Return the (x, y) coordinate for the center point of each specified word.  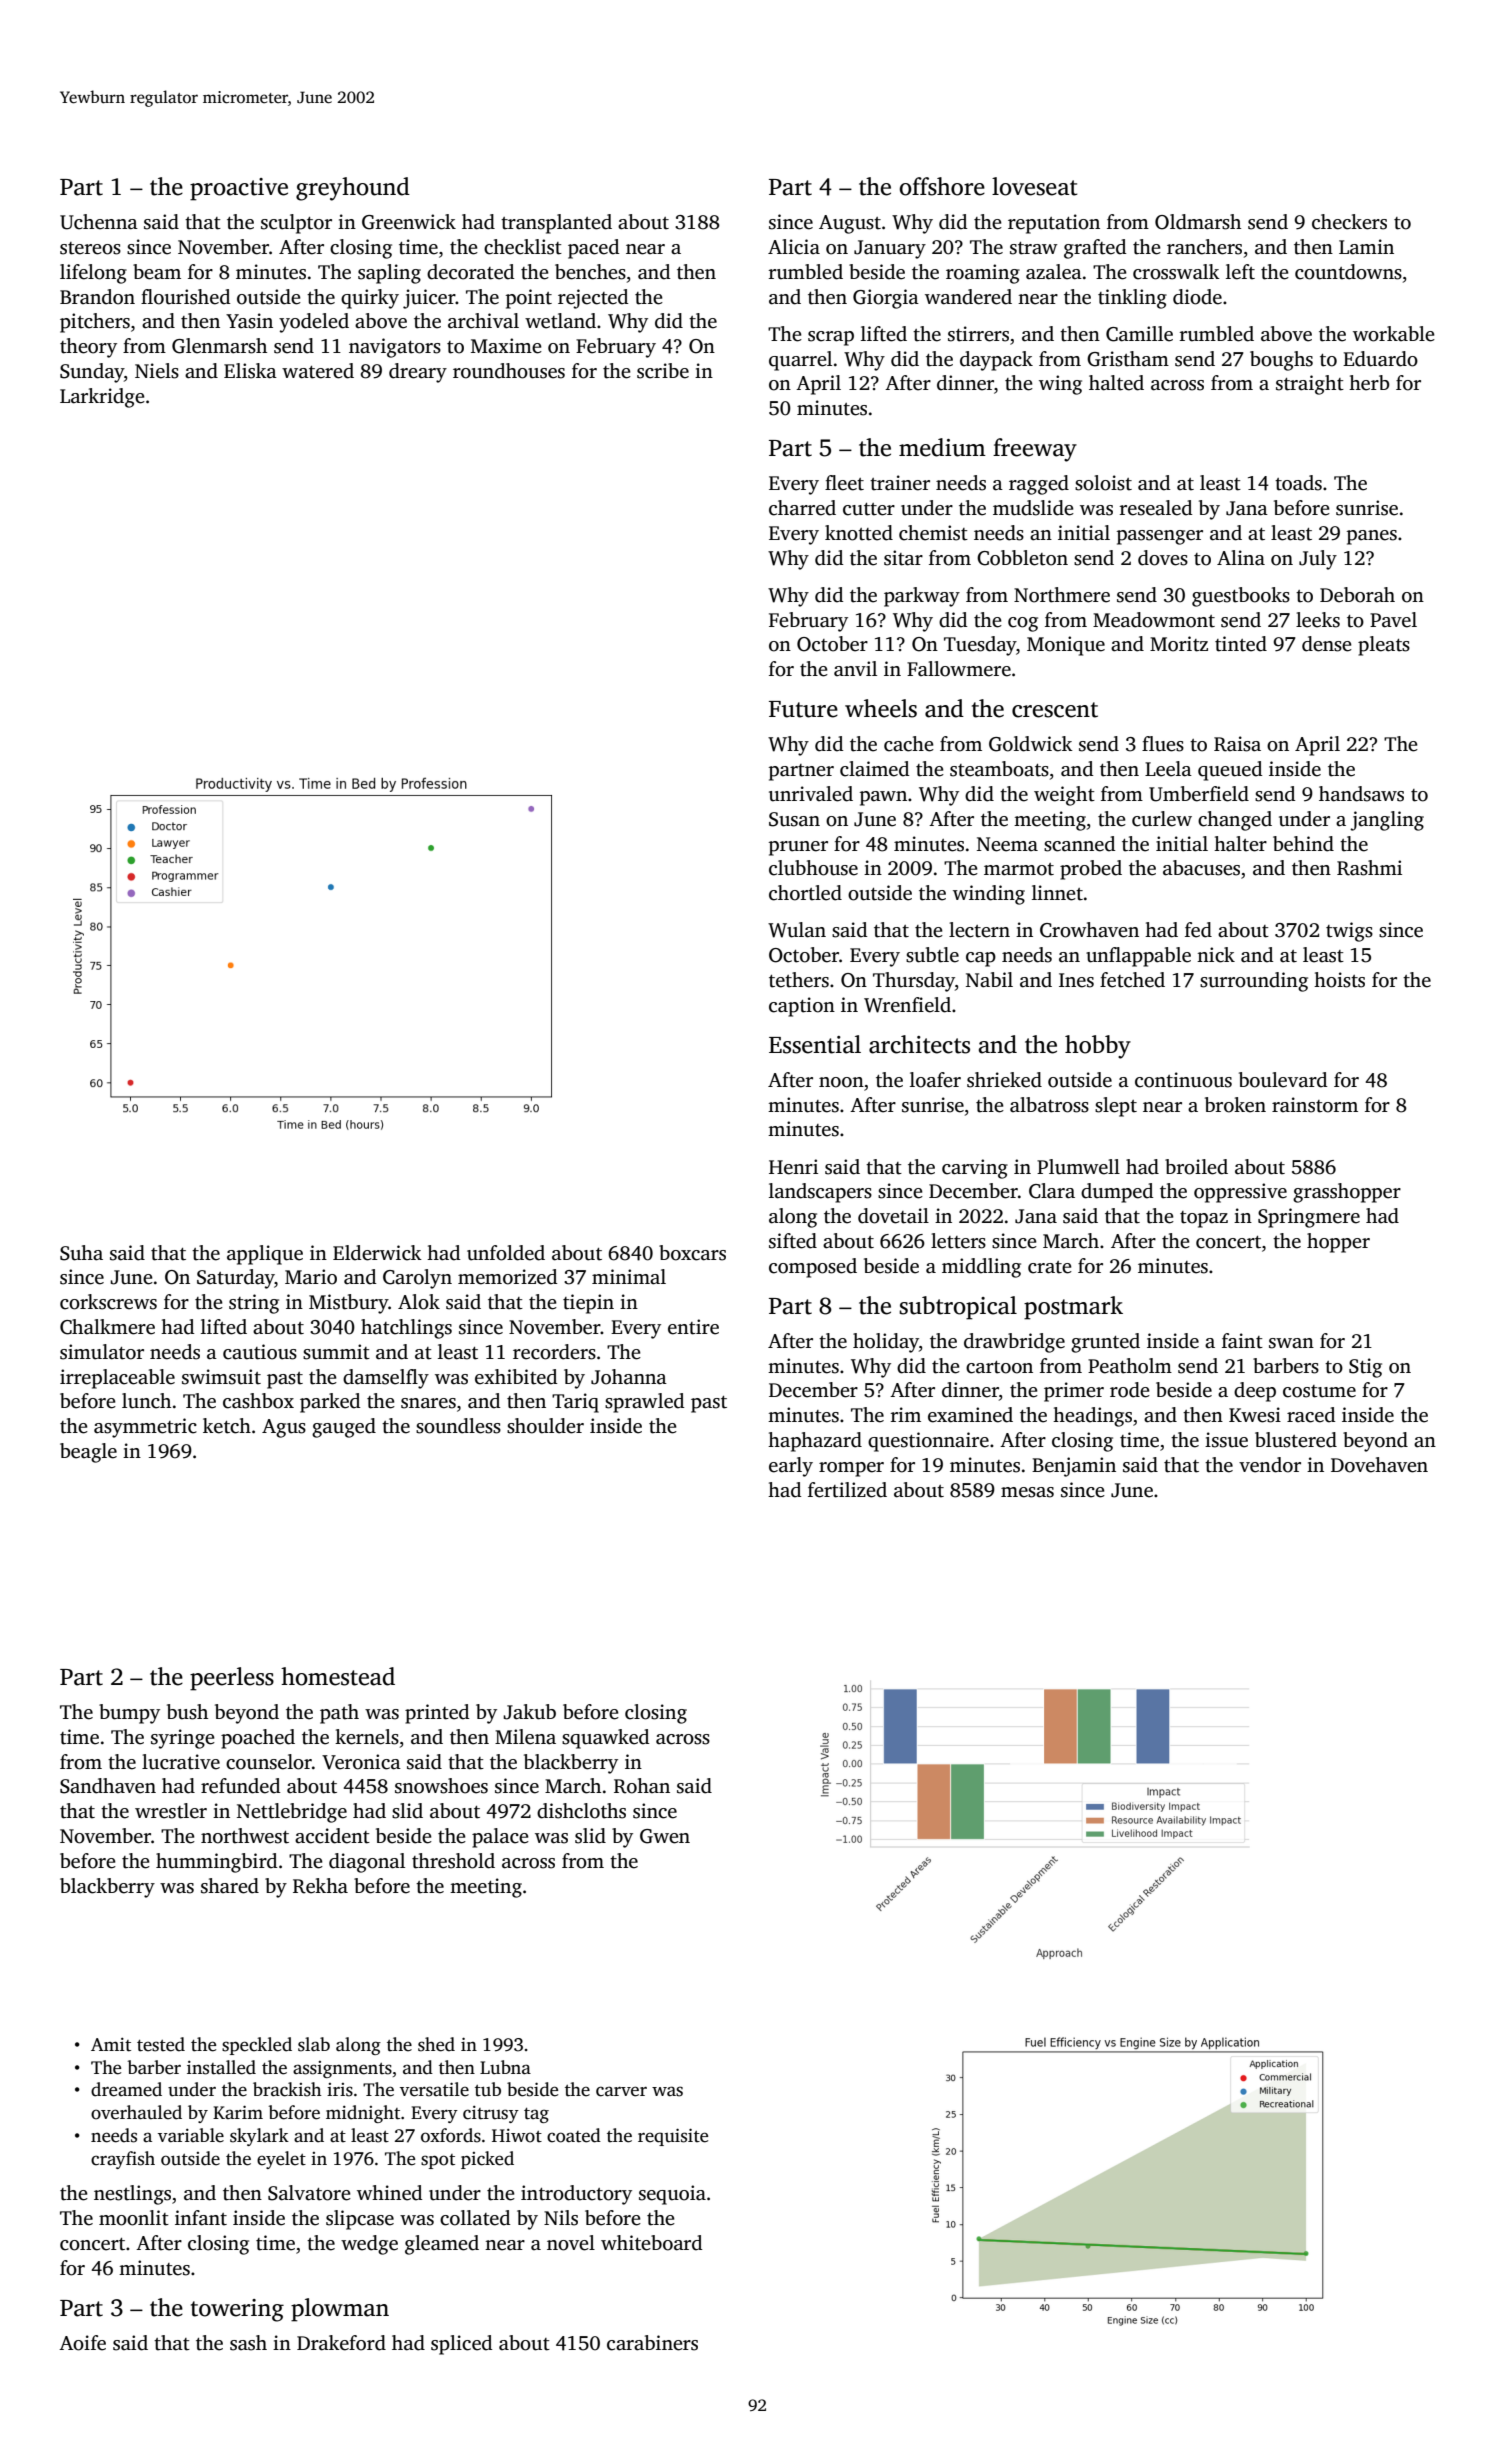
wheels (881, 708)
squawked (605, 1739)
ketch (227, 1426)
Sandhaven (108, 1786)
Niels (157, 371)
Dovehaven (1379, 1465)
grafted (1095, 249)
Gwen (665, 1836)
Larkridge (102, 398)
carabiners (652, 2343)
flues (1163, 744)
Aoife (82, 2343)
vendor (1270, 1465)
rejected (593, 299)
